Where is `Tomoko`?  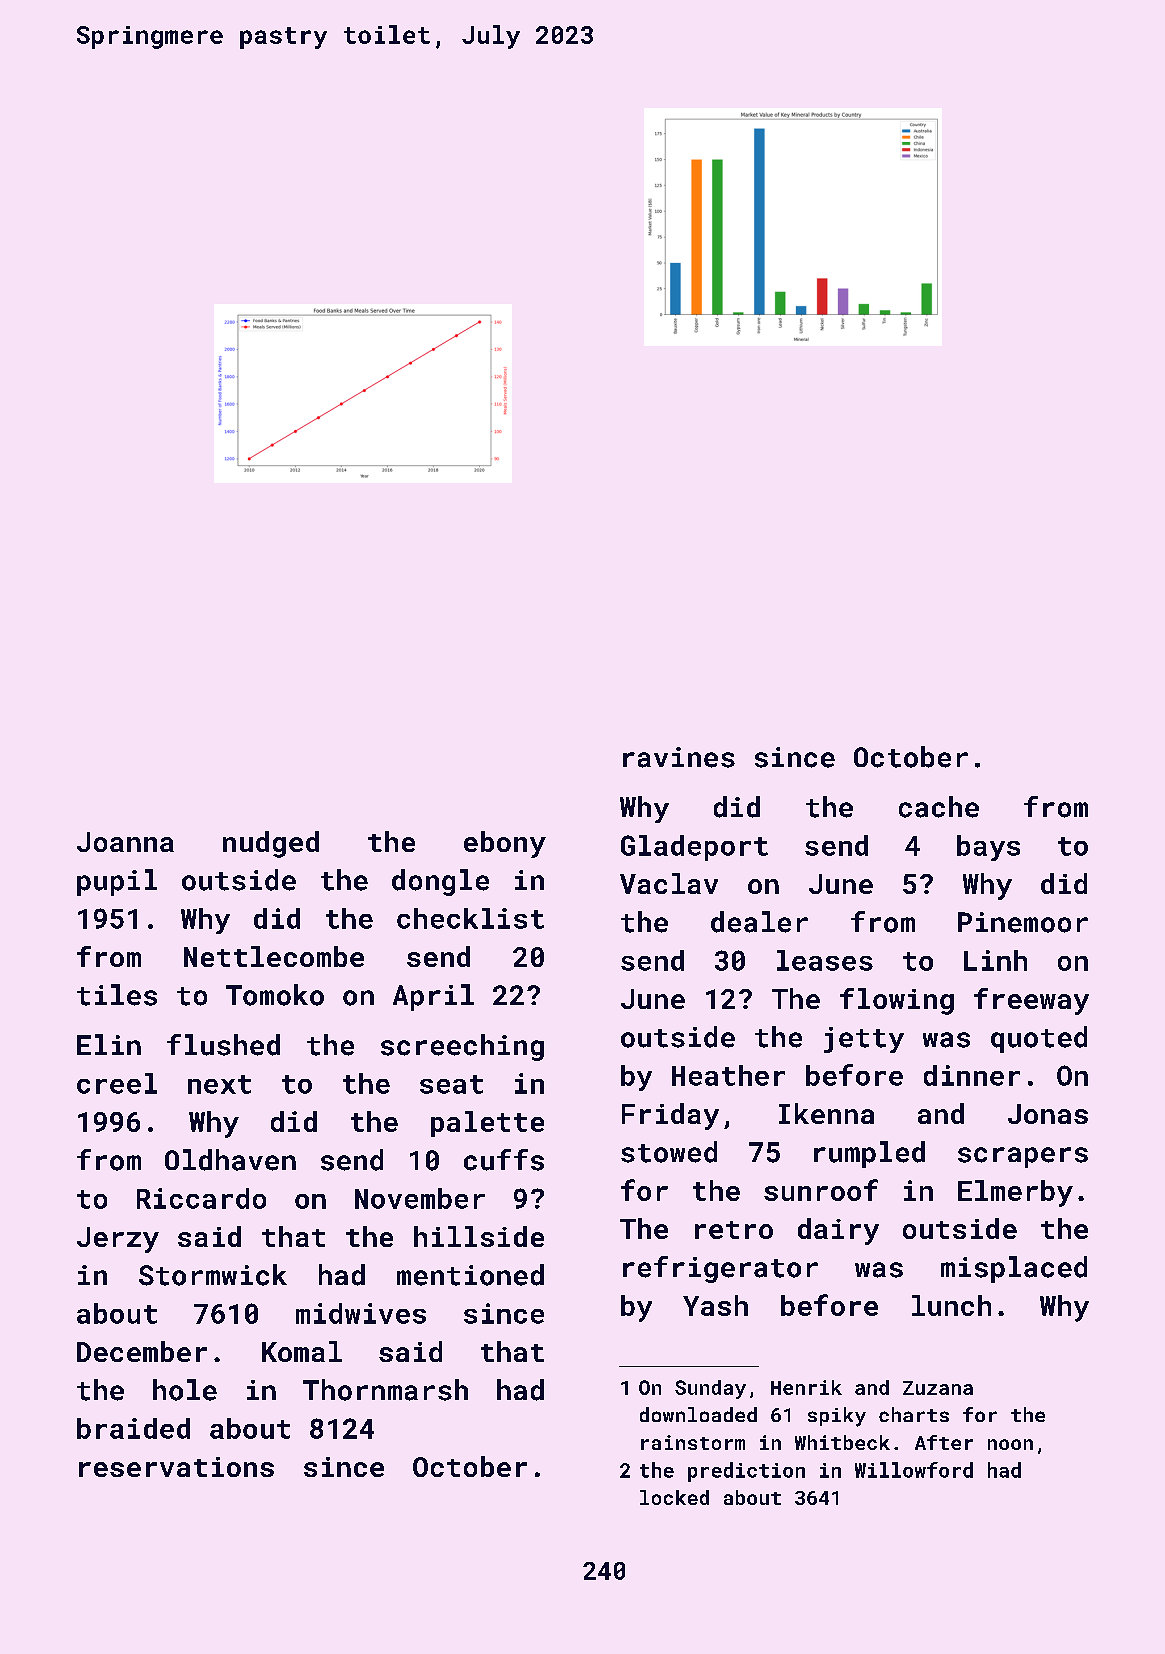 Tomoko is located at coordinates (275, 995).
